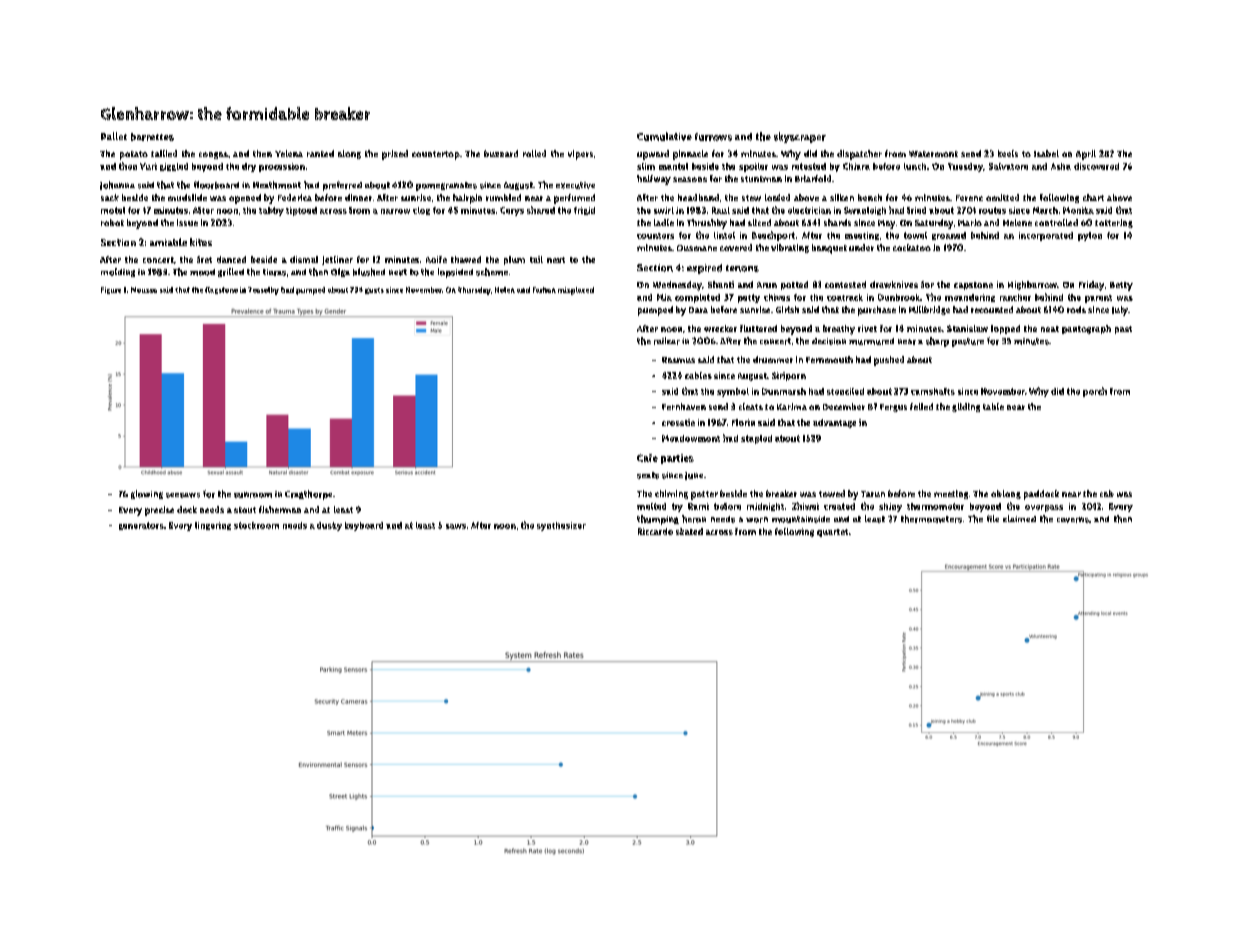 Image resolution: width=1233 pixels, height=952 pixels. I want to click on robot, so click(112, 222).
